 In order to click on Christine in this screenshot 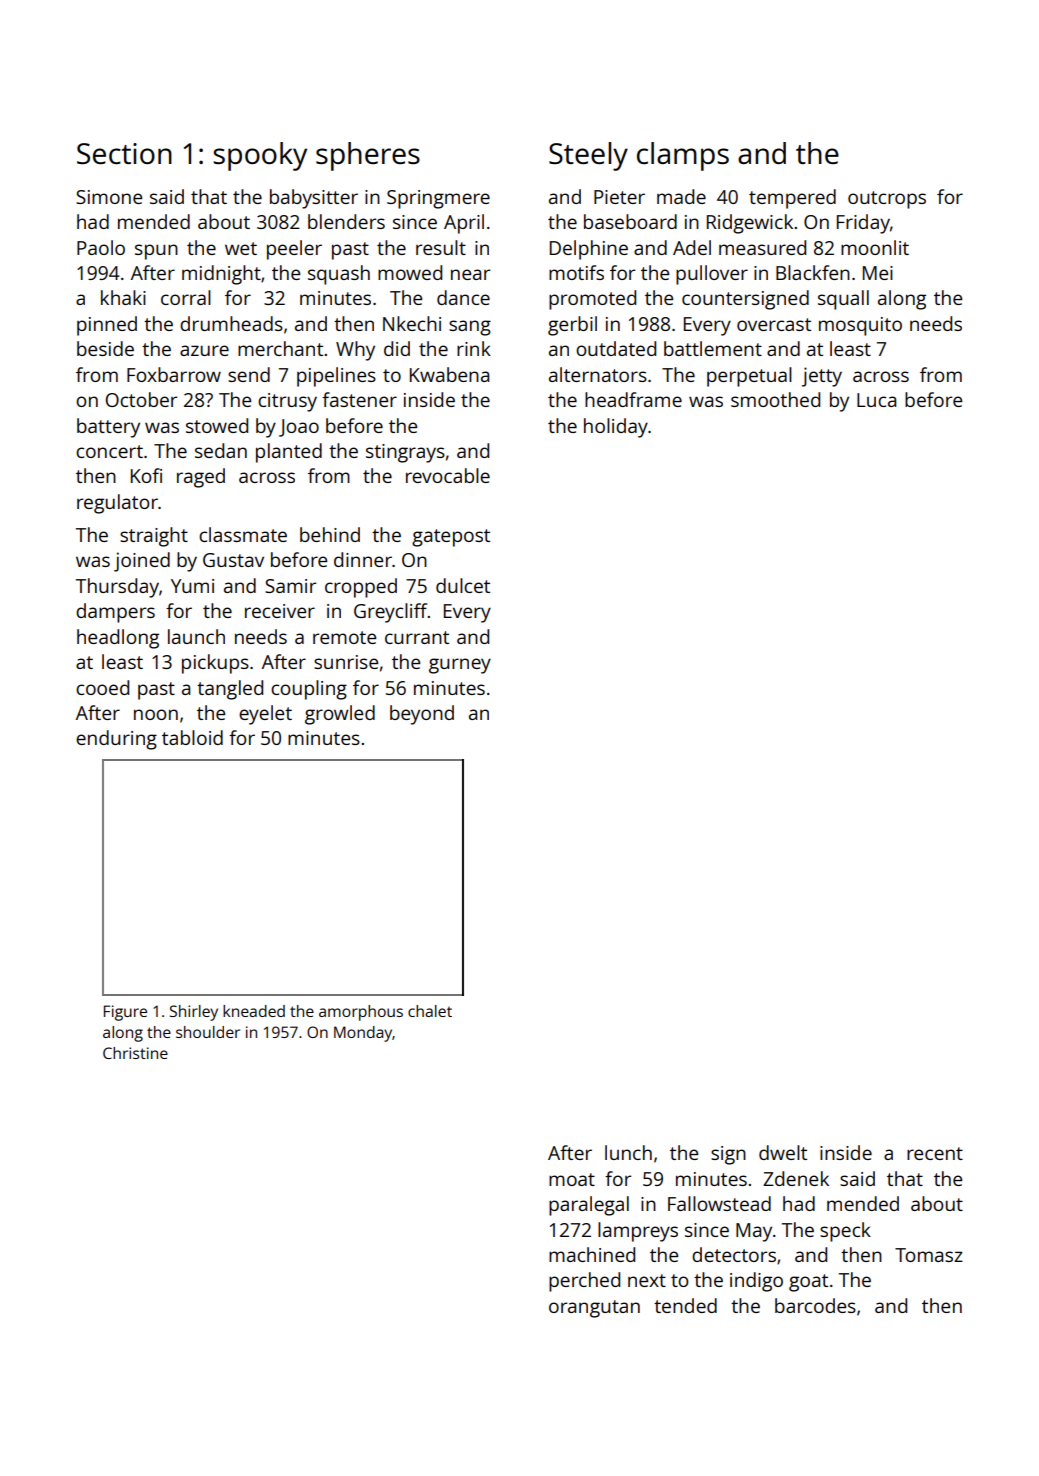, I will do `click(135, 1053)`.
